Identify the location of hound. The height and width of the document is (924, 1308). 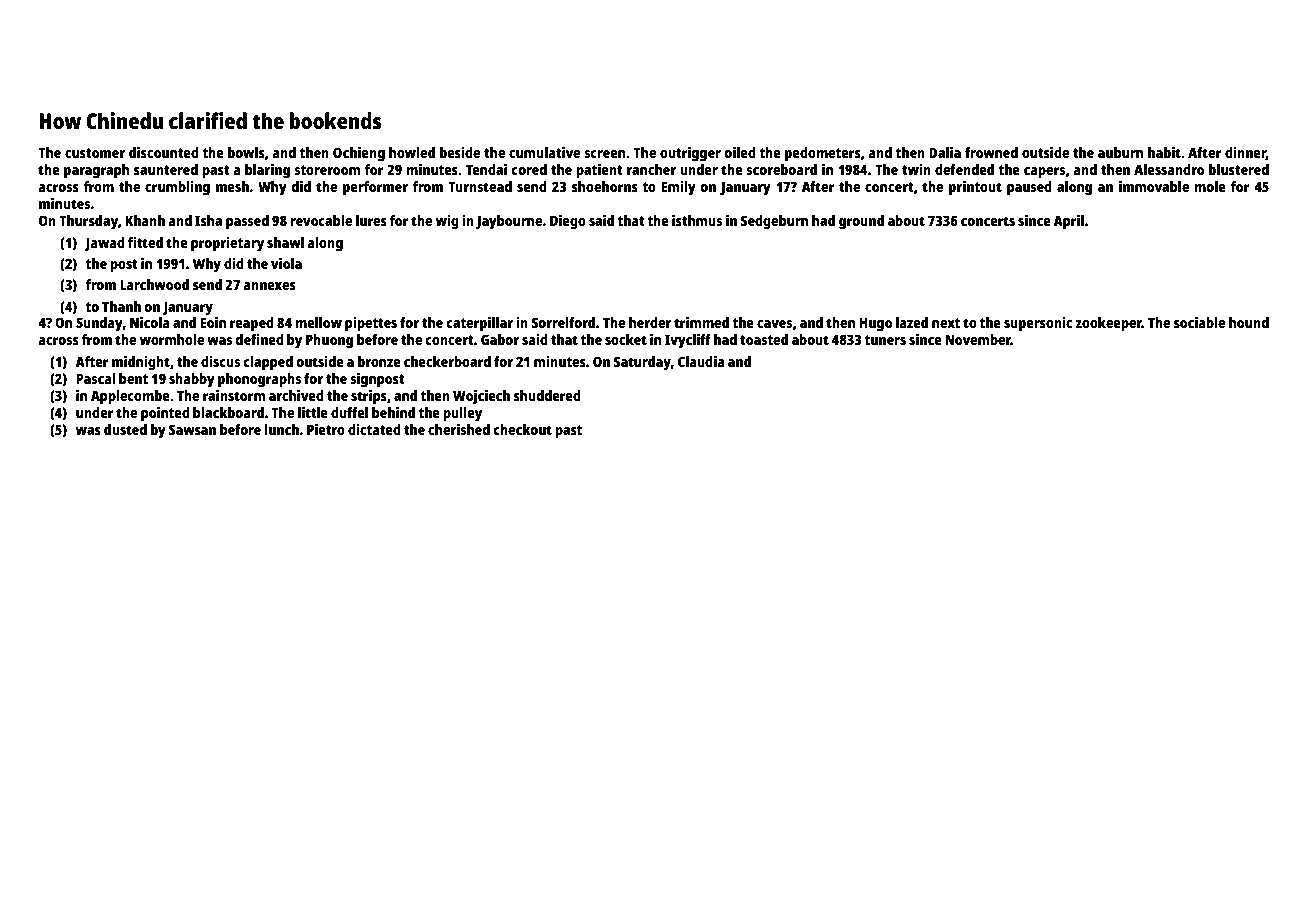
(1249, 322).
